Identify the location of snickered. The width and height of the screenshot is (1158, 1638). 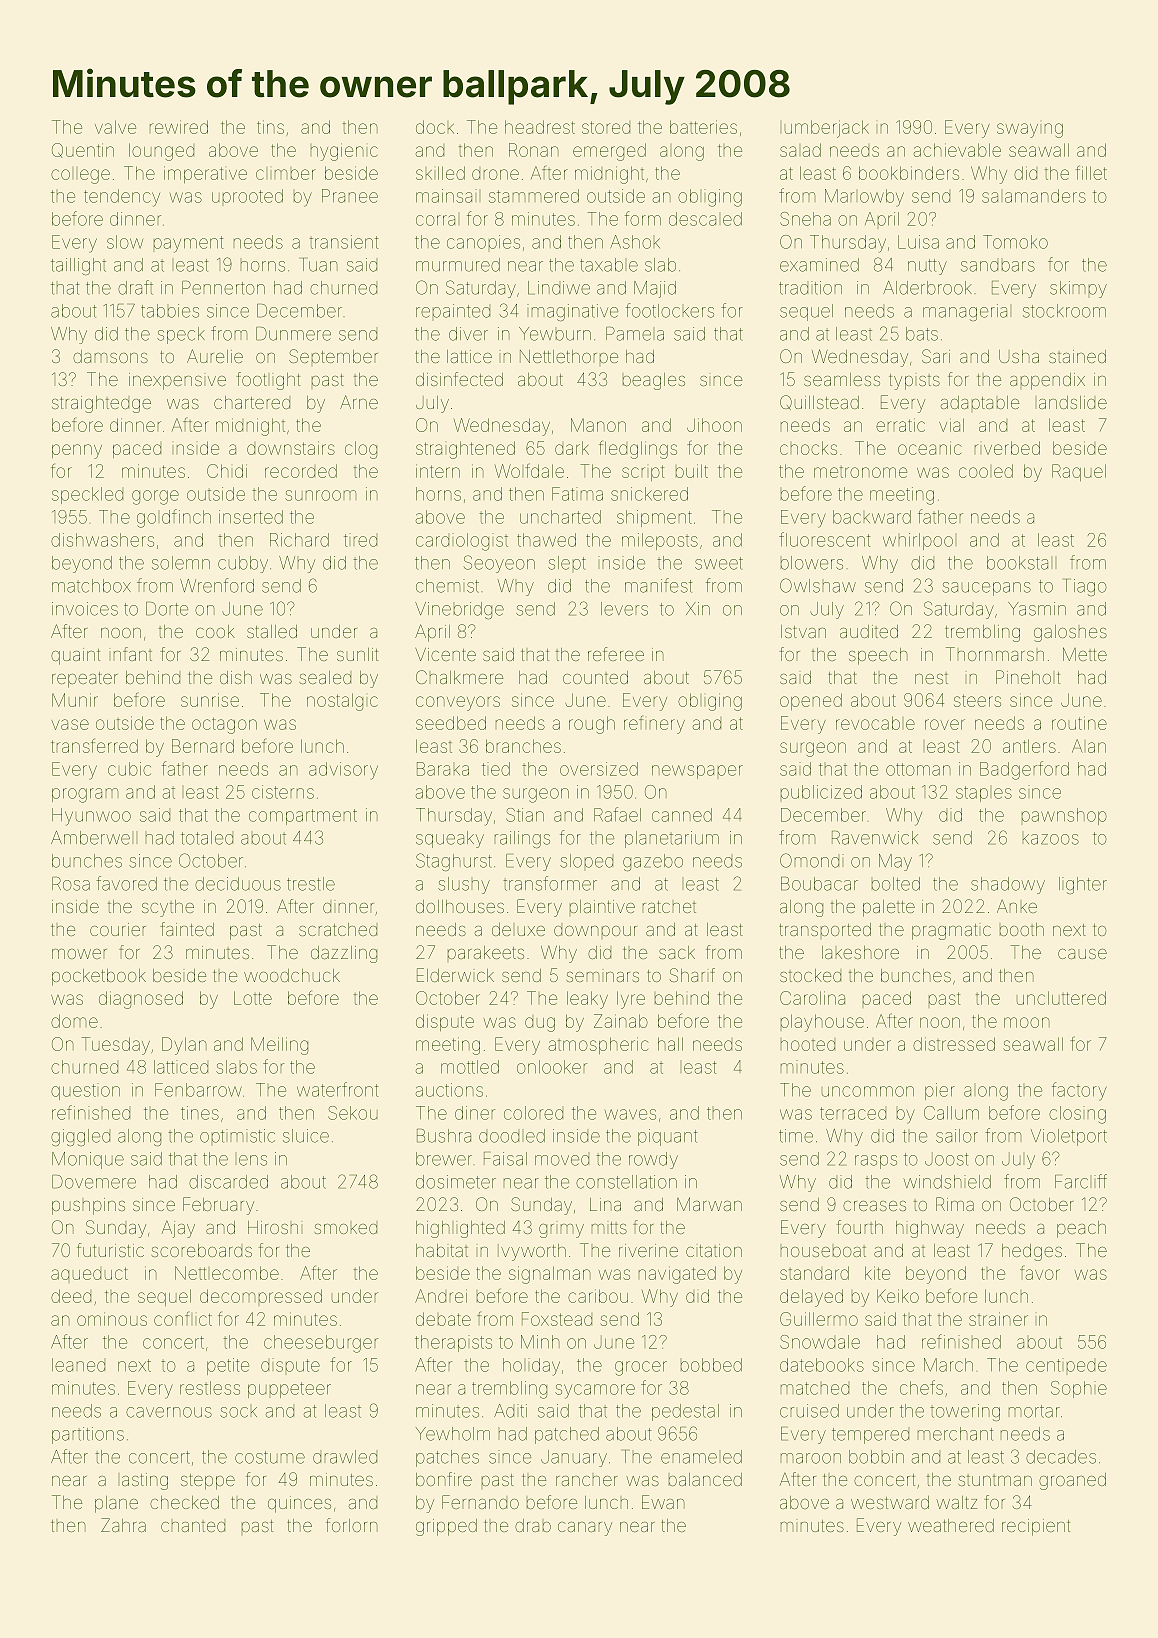
(649, 494).
